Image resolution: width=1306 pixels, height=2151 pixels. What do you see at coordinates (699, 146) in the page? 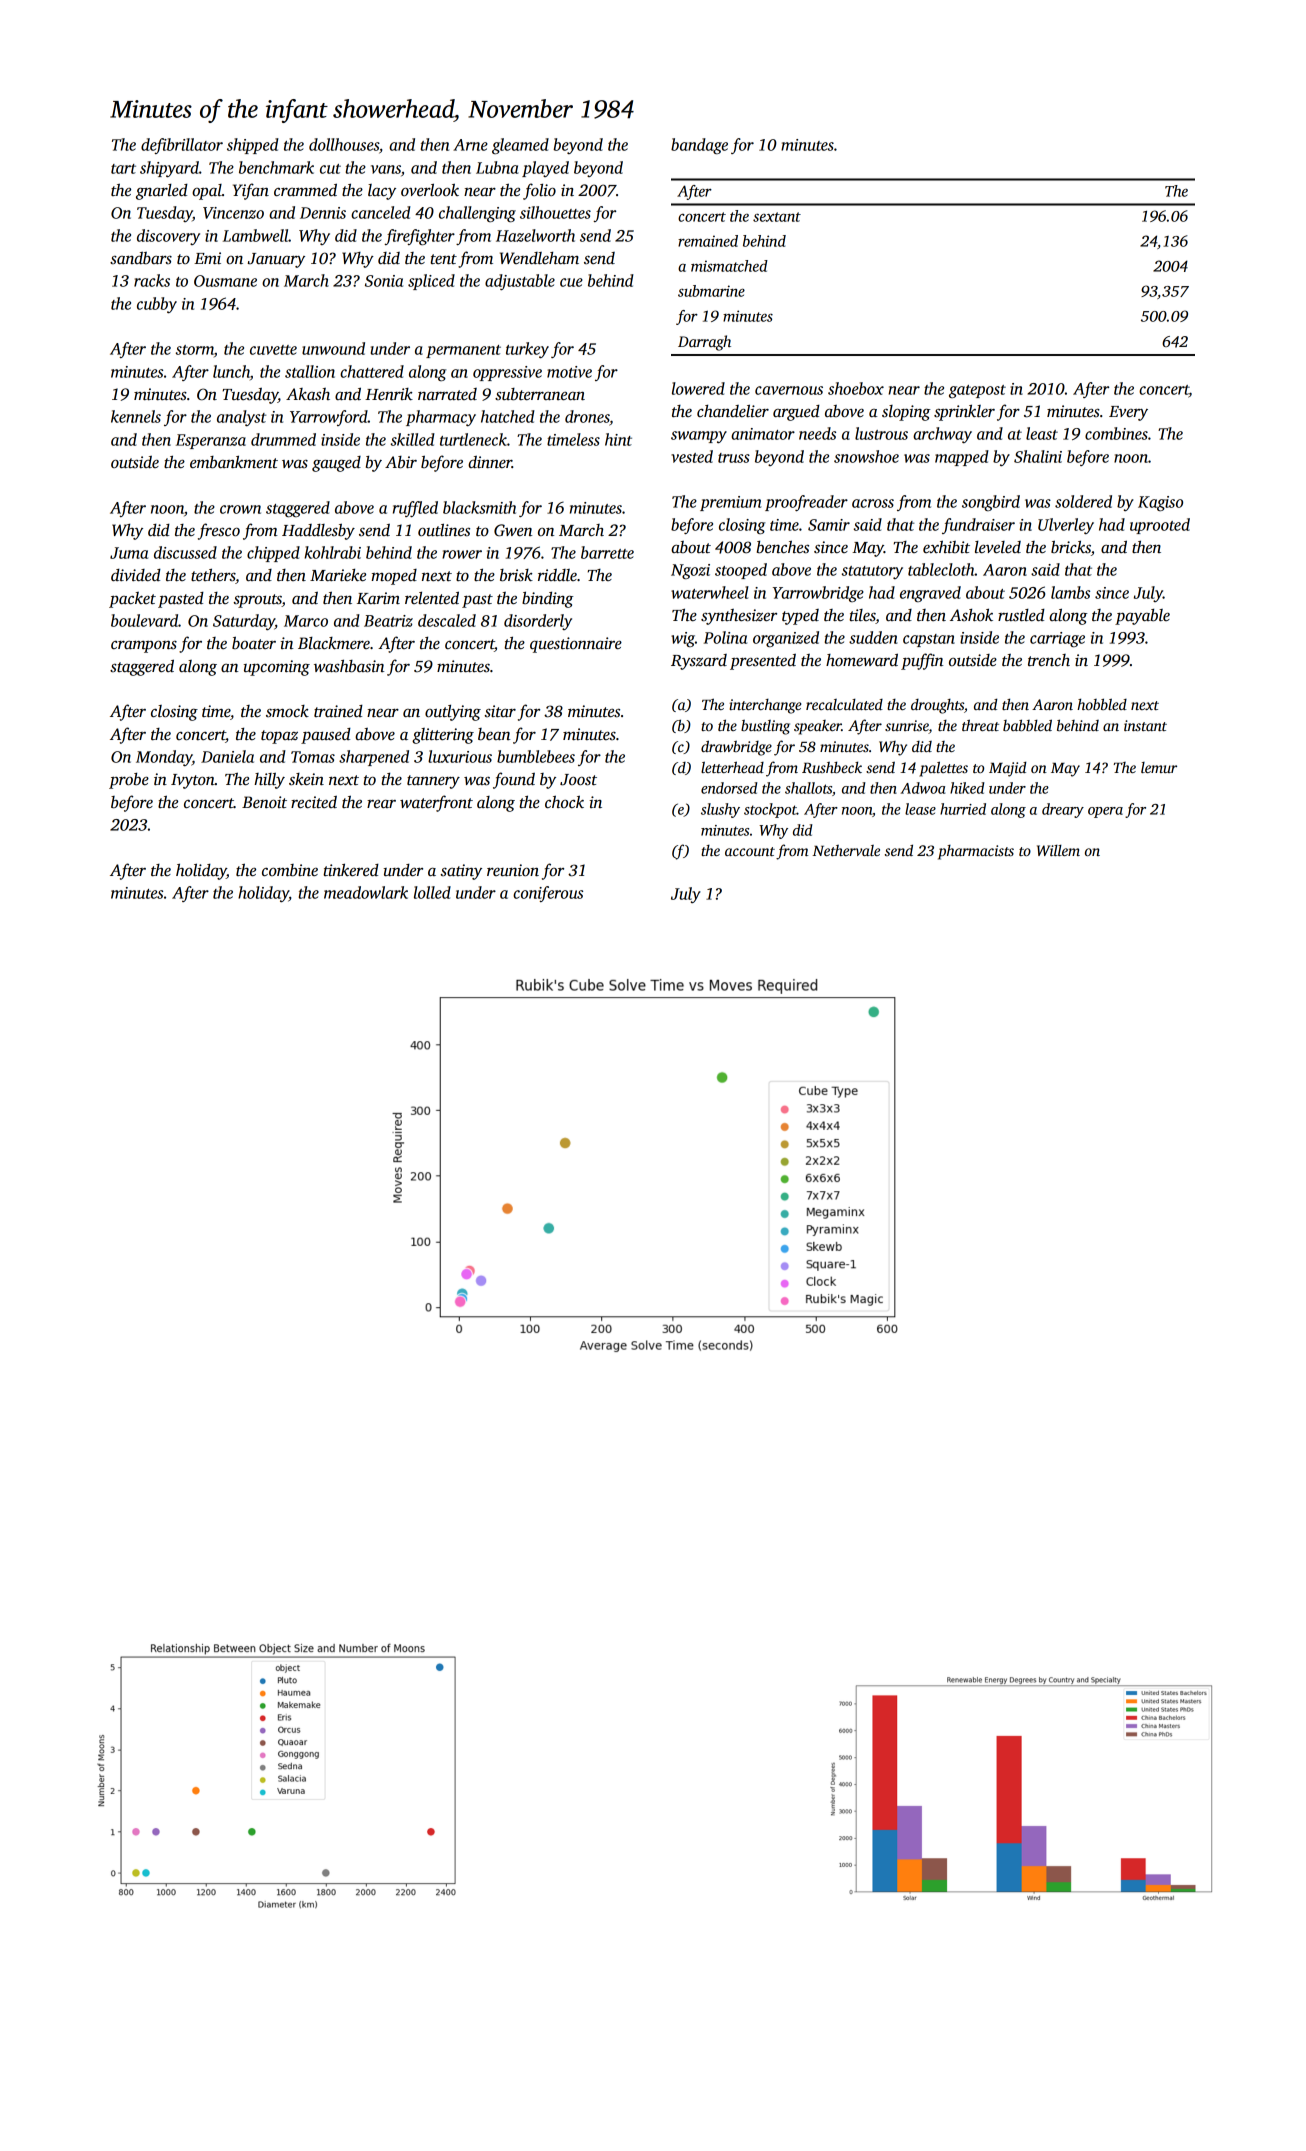
I see `bandage` at bounding box center [699, 146].
